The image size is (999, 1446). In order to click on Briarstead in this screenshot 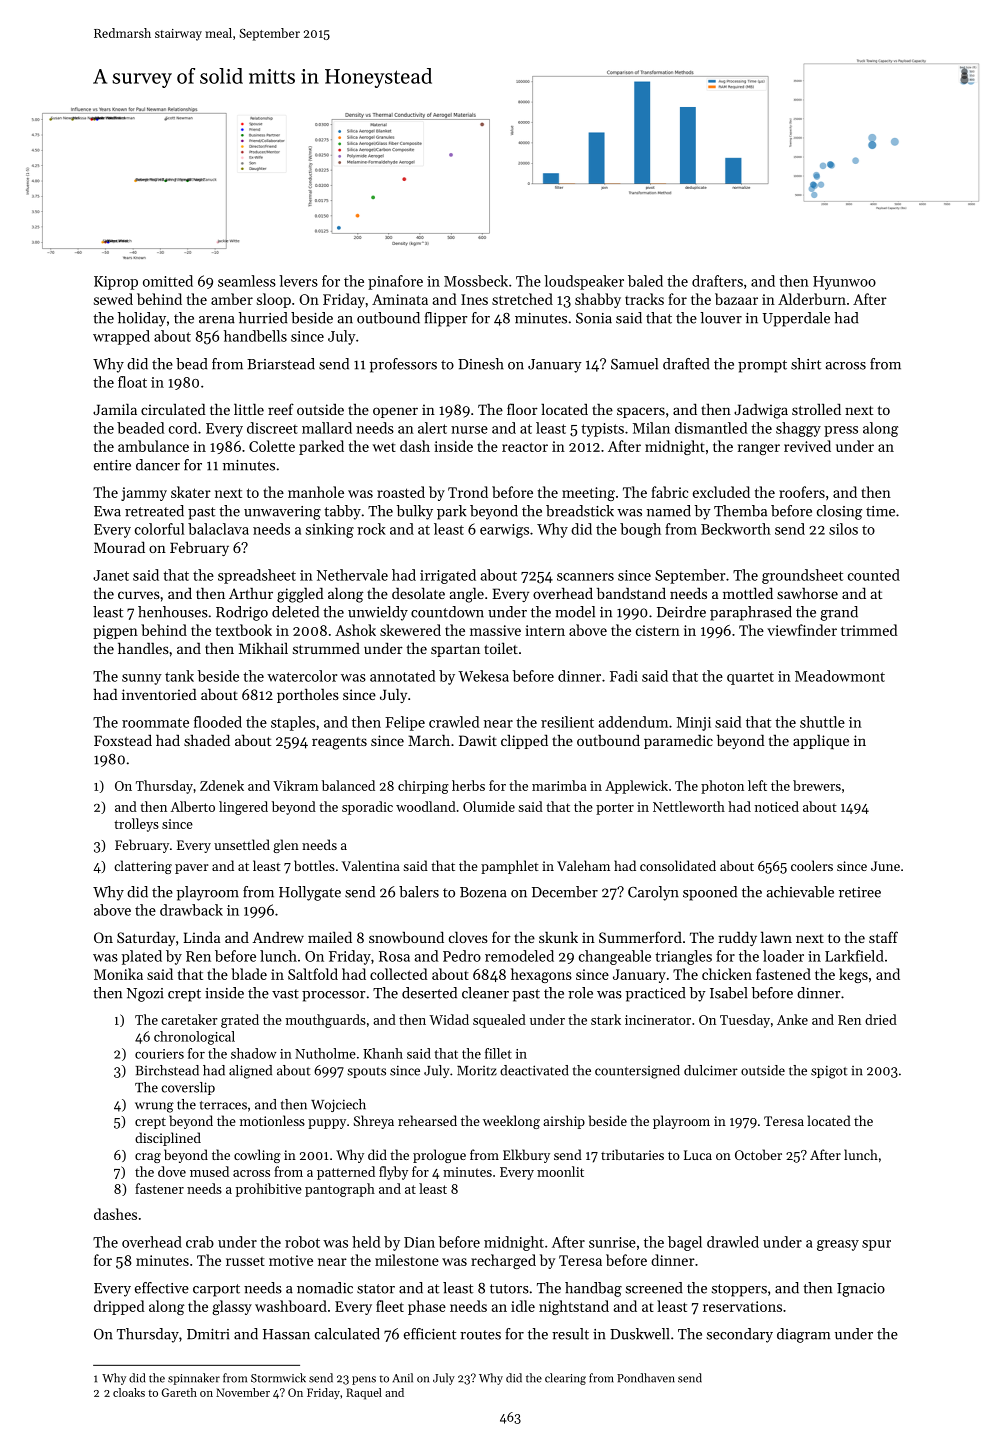, I will do `click(281, 364)`.
